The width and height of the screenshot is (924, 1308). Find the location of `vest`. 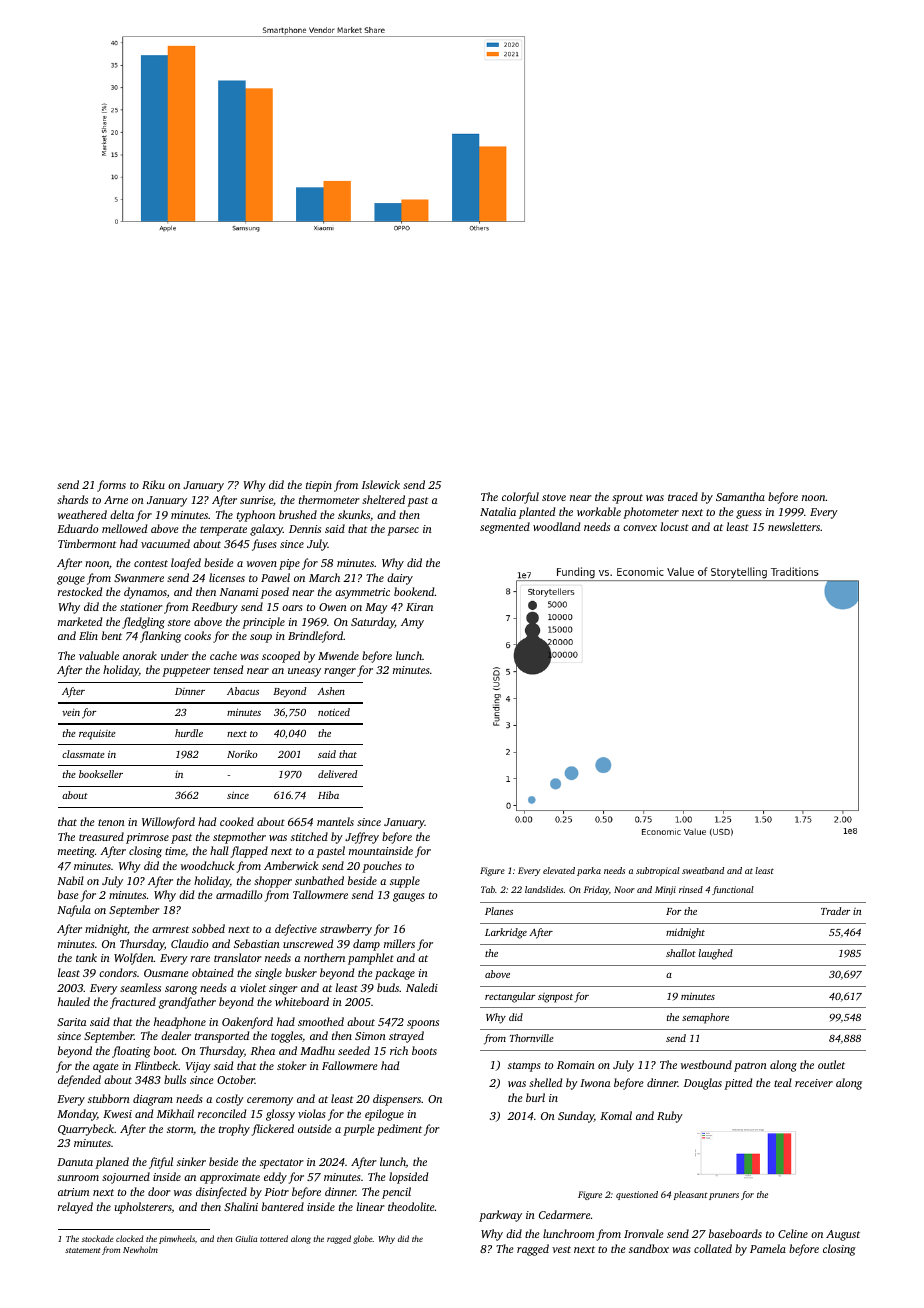

vest is located at coordinates (561, 1249).
